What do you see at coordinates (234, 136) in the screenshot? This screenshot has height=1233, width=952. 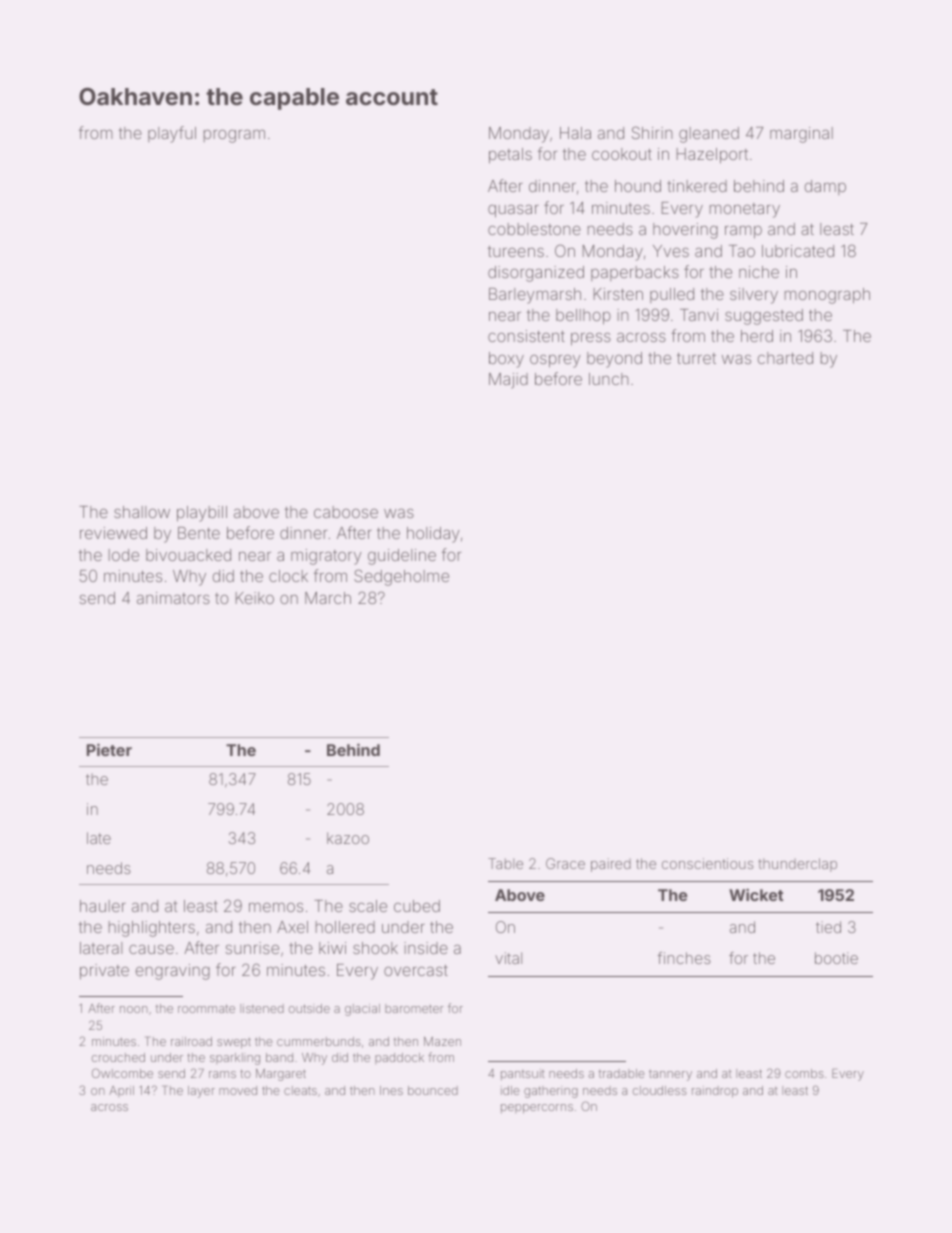 I see `program` at bounding box center [234, 136].
